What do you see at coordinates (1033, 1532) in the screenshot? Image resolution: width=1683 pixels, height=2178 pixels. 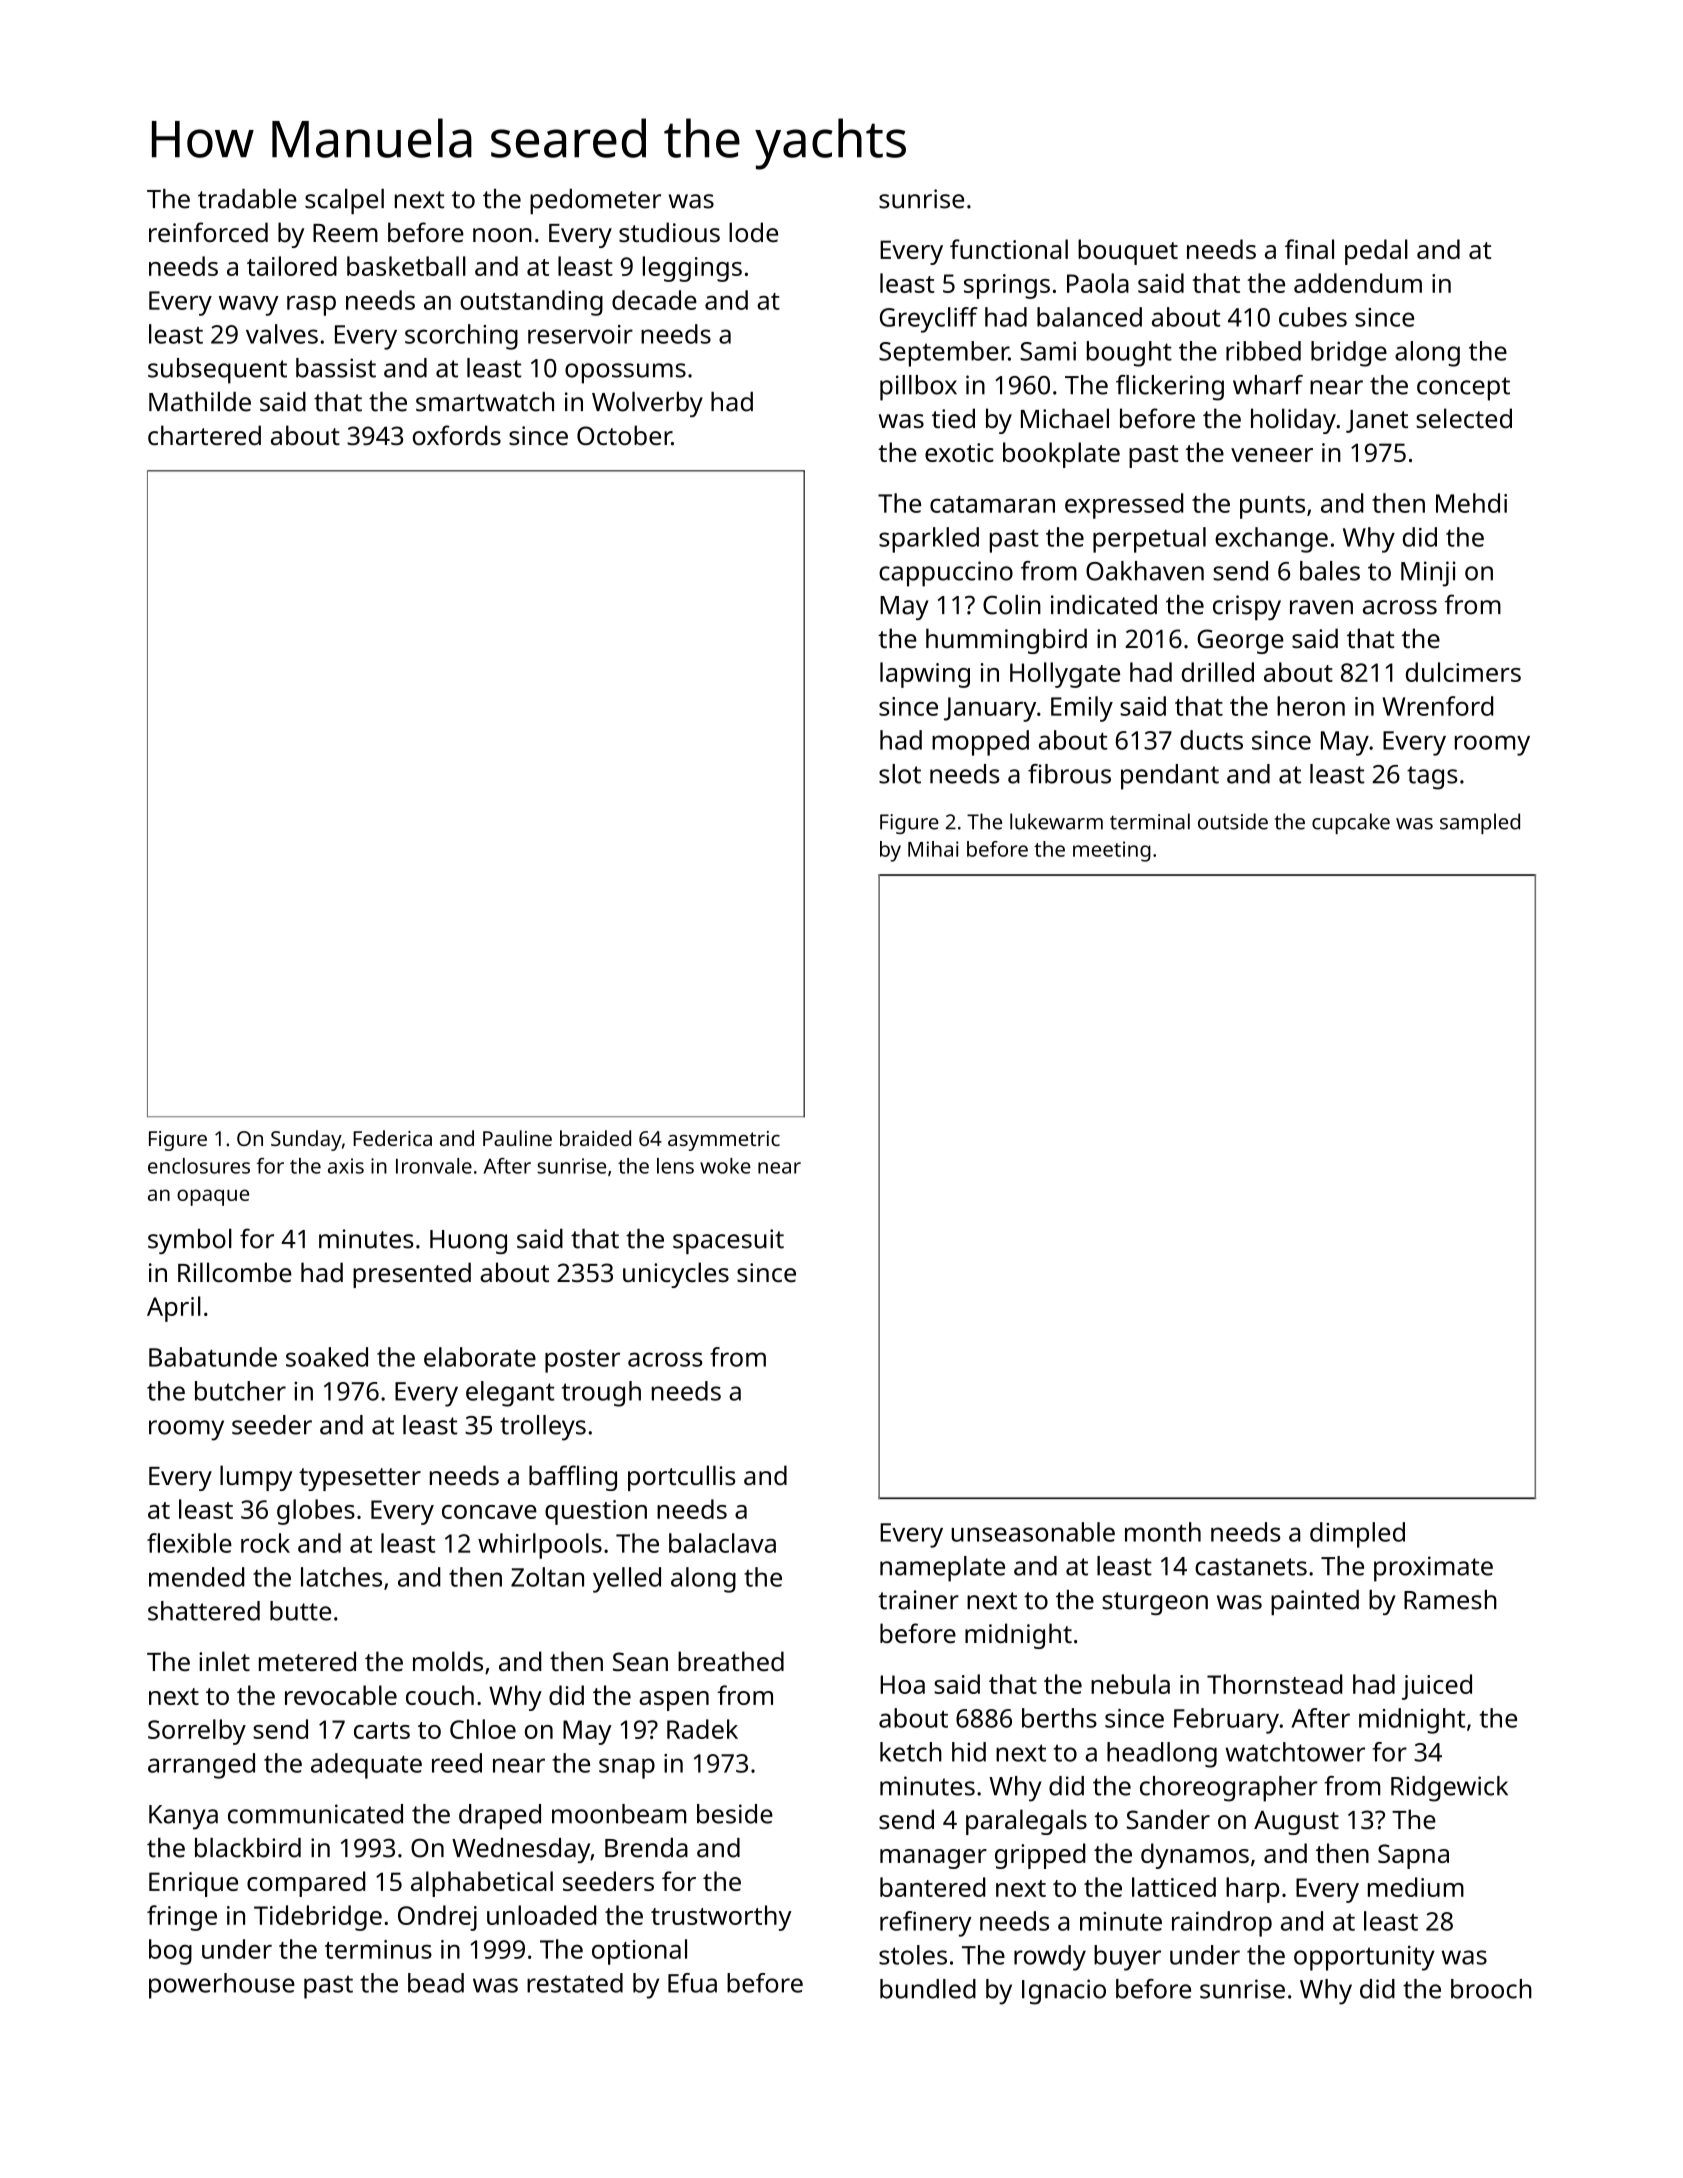 I see `unseasonable` at bounding box center [1033, 1532].
